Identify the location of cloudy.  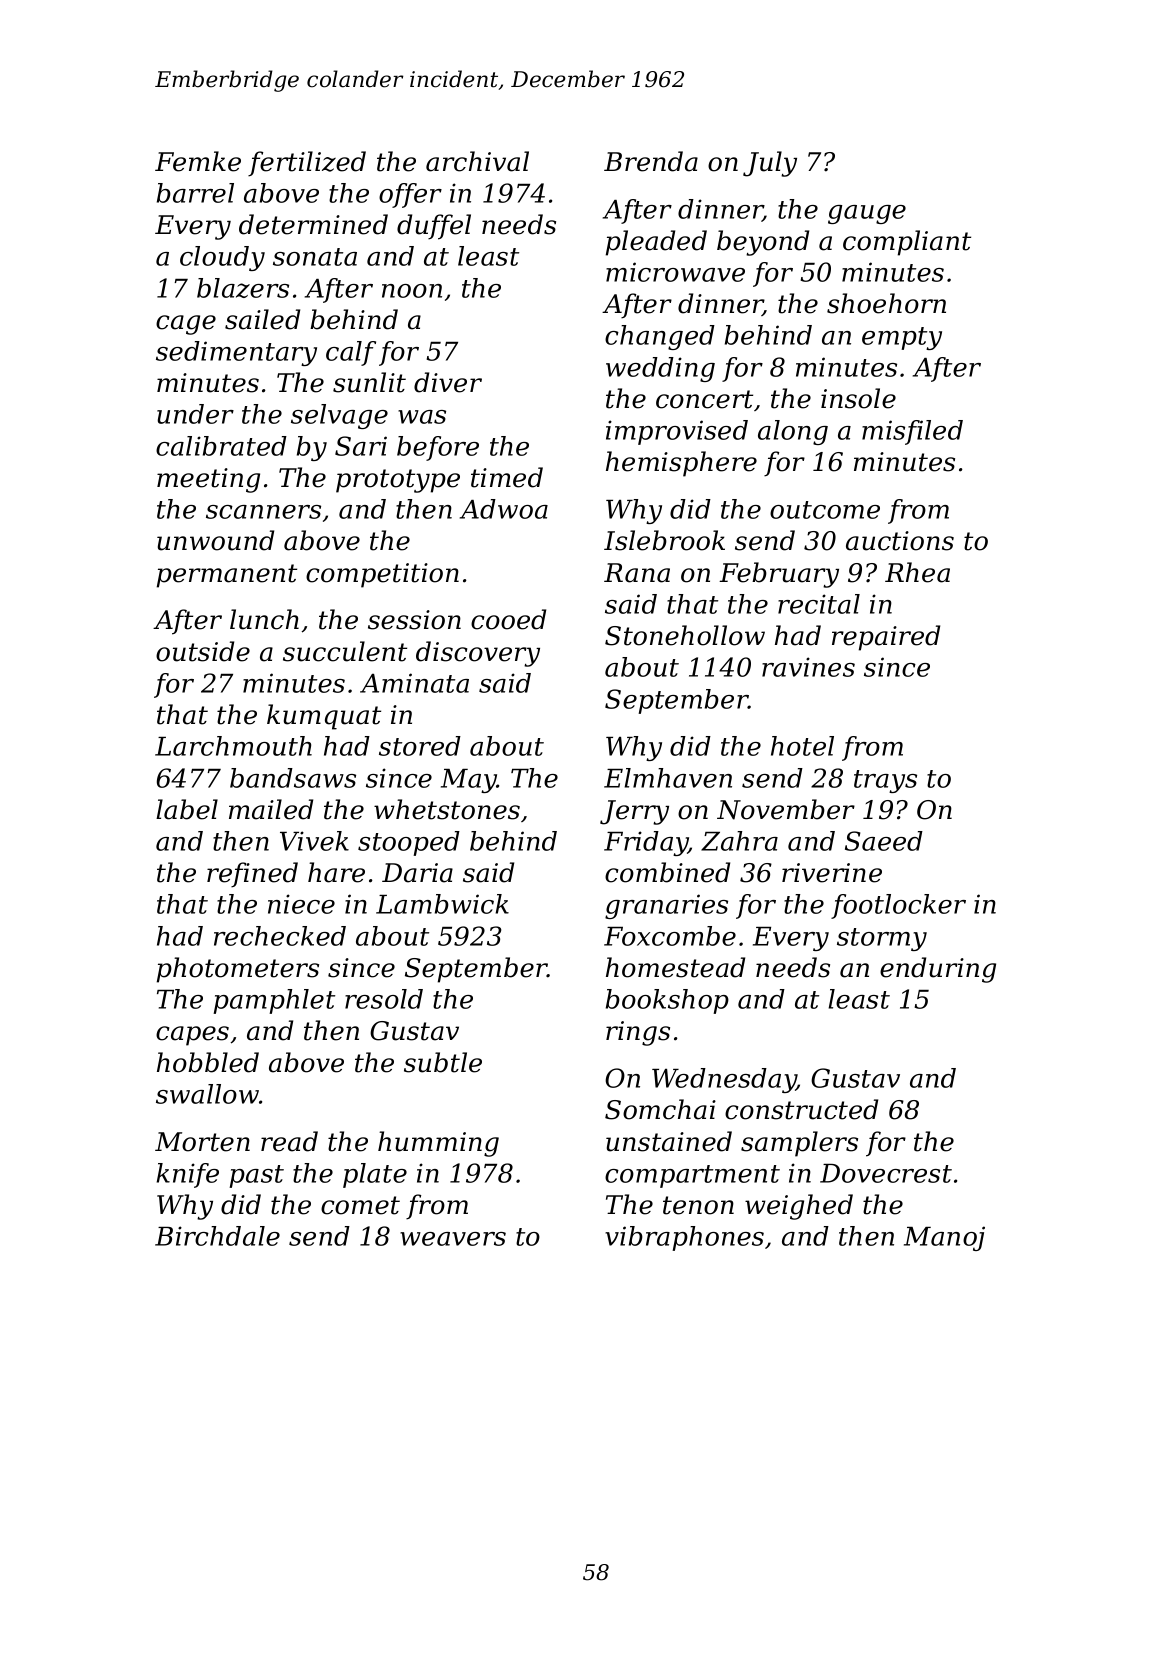
(222, 258).
